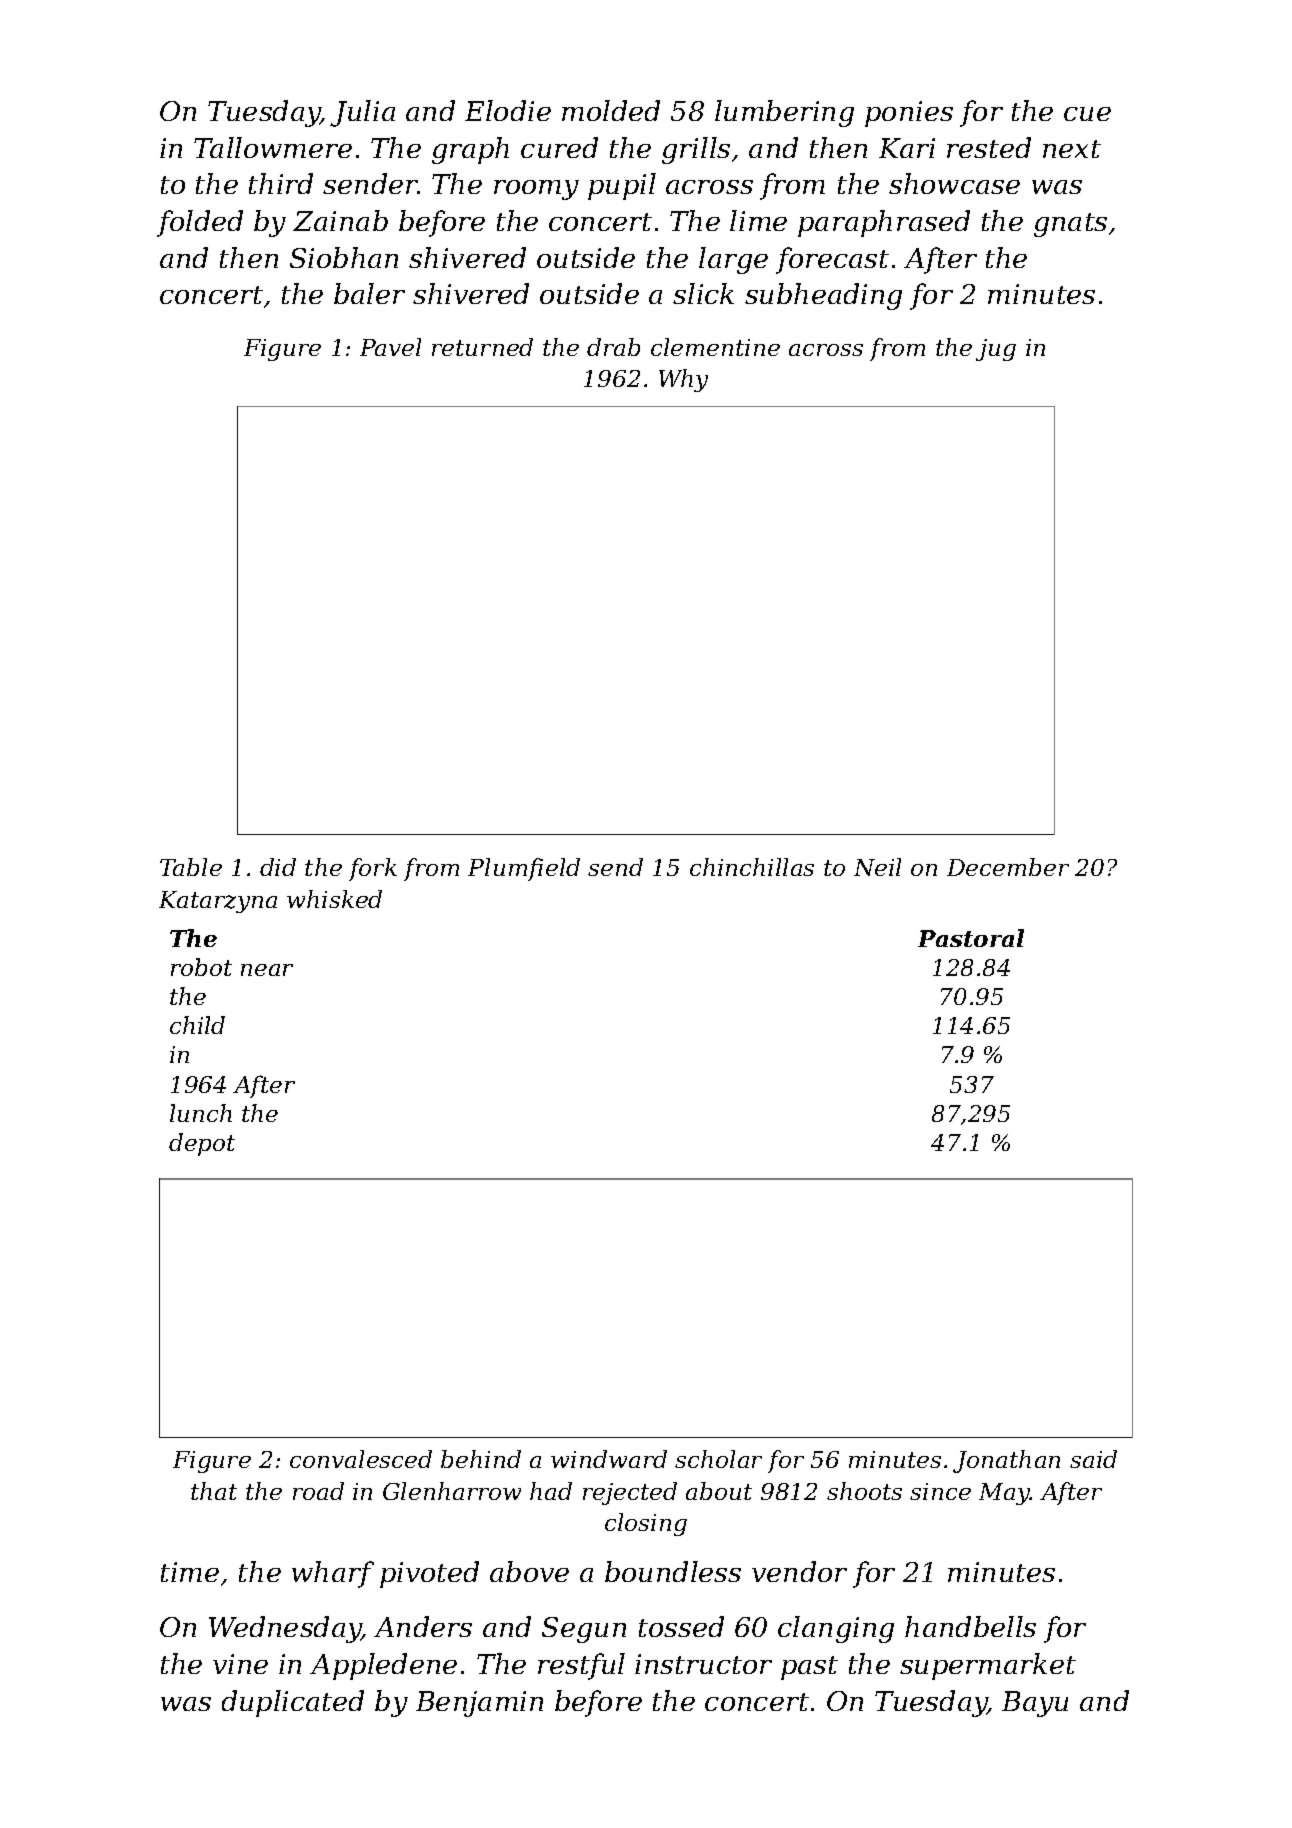 This image has height=1828, width=1292. I want to click on vine, so click(240, 1664).
